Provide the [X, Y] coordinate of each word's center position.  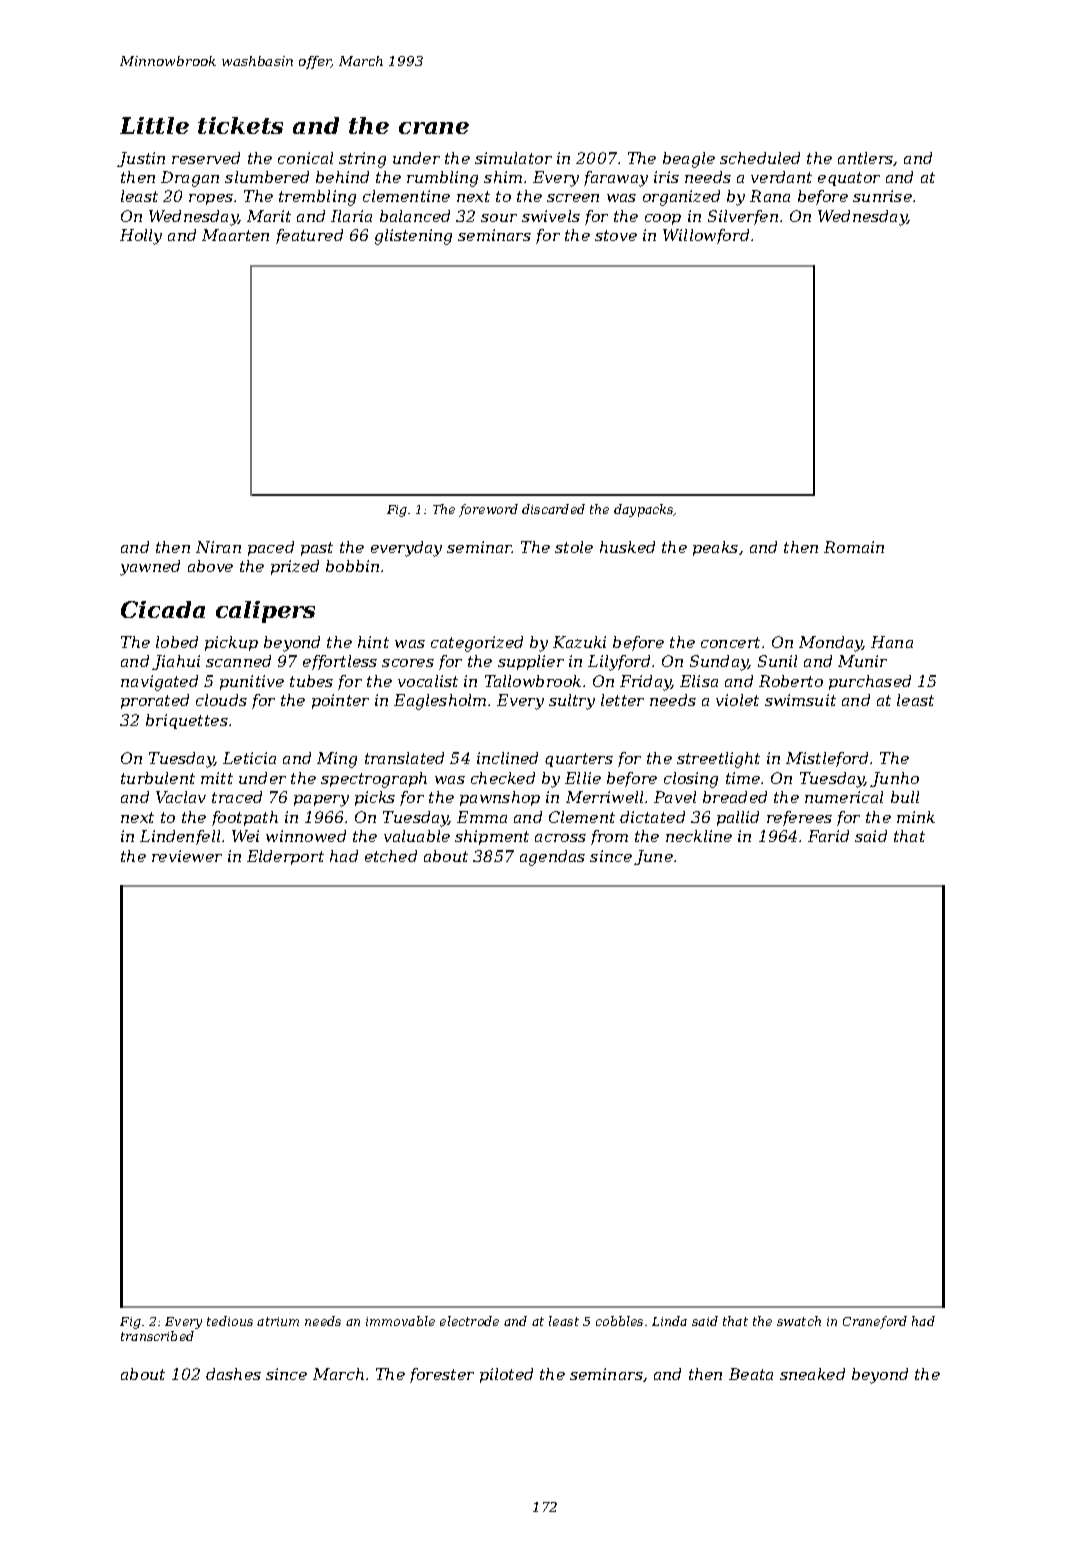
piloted [506, 1375]
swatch [799, 1321]
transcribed [157, 1336]
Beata [751, 1374]
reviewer [187, 856]
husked [627, 547]
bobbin [352, 566]
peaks [715, 548]
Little [154, 125]
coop [663, 219]
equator [849, 179]
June [653, 857]
